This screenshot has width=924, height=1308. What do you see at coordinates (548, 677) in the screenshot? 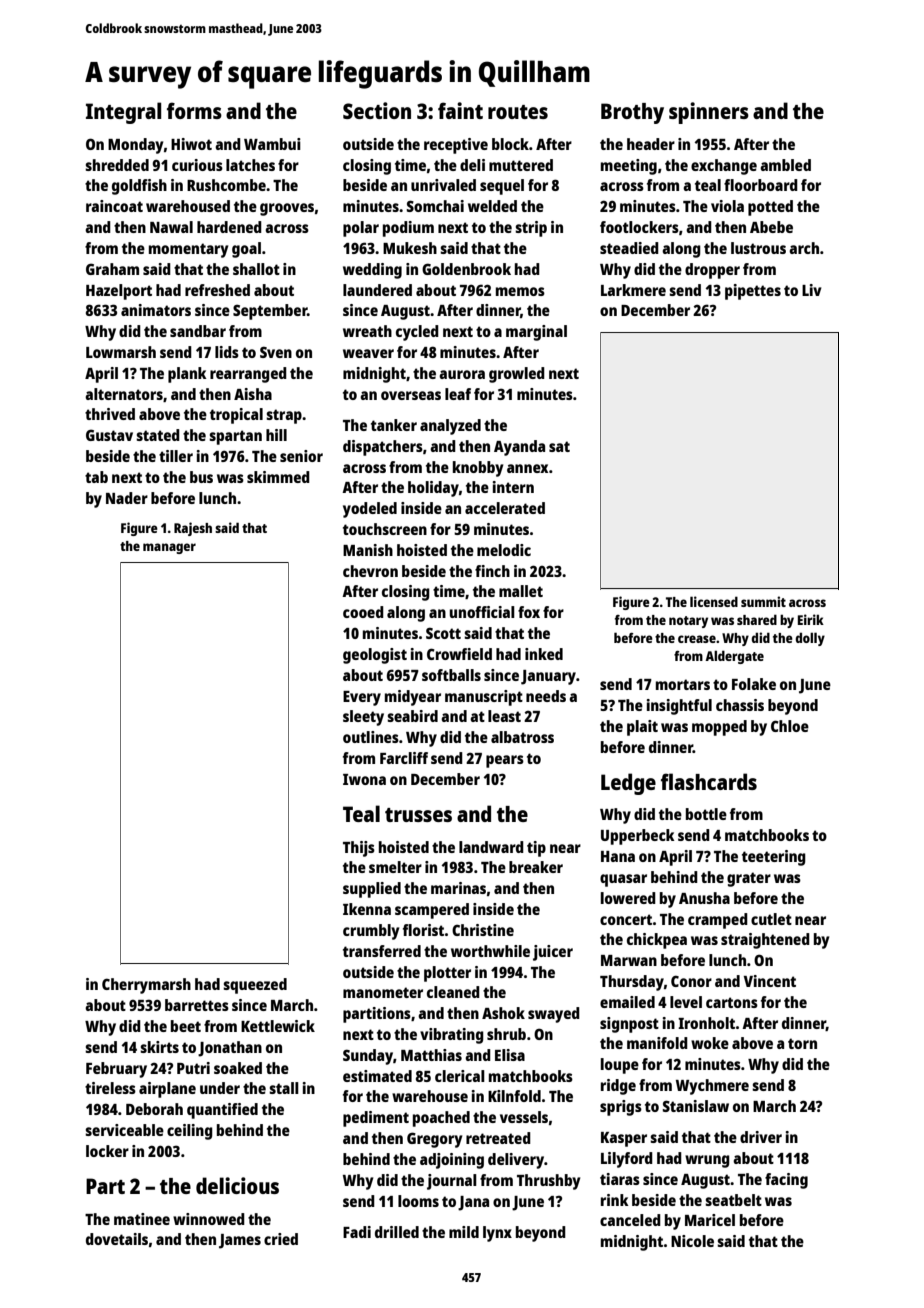
I see `January` at bounding box center [548, 677].
